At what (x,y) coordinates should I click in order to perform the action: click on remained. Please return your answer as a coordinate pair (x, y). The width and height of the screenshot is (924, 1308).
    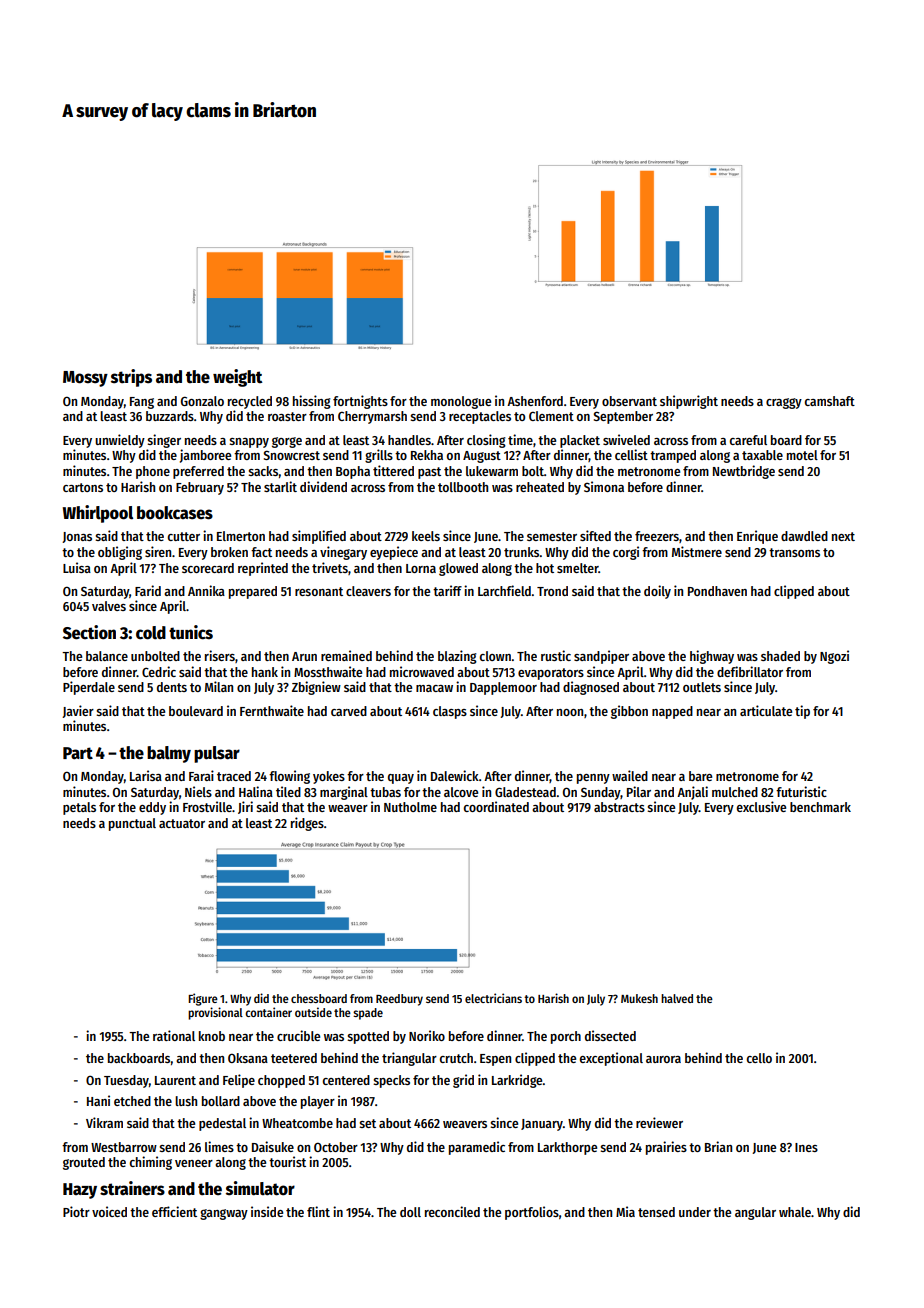
    Looking at the image, I should click on (346, 655).
